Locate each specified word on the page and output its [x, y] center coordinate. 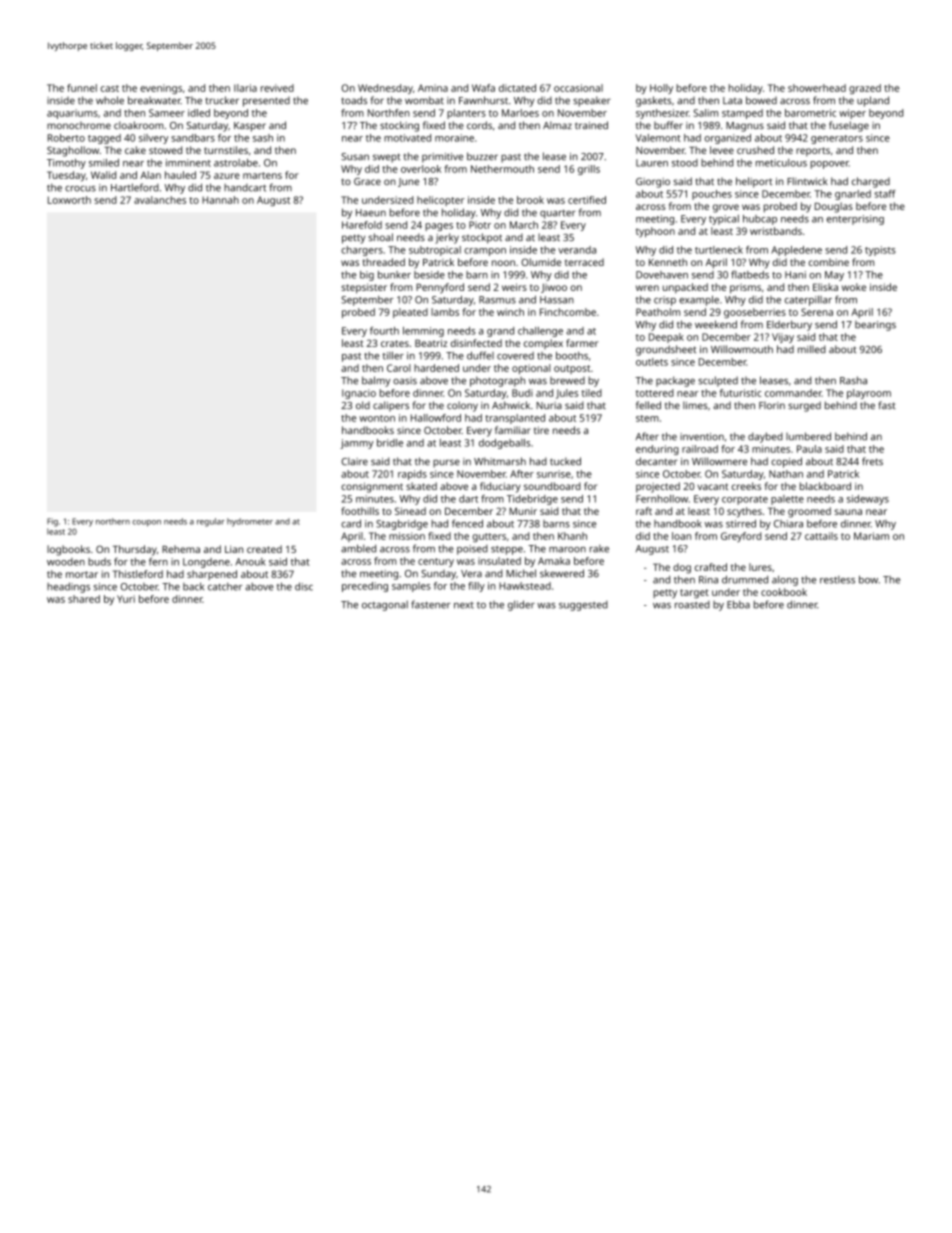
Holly [661, 89]
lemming [423, 332]
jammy [357, 444]
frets [872, 461]
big [367, 276]
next [464, 605]
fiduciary [500, 487]
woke [854, 287]
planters [466, 114]
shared [84, 599]
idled [199, 113]
